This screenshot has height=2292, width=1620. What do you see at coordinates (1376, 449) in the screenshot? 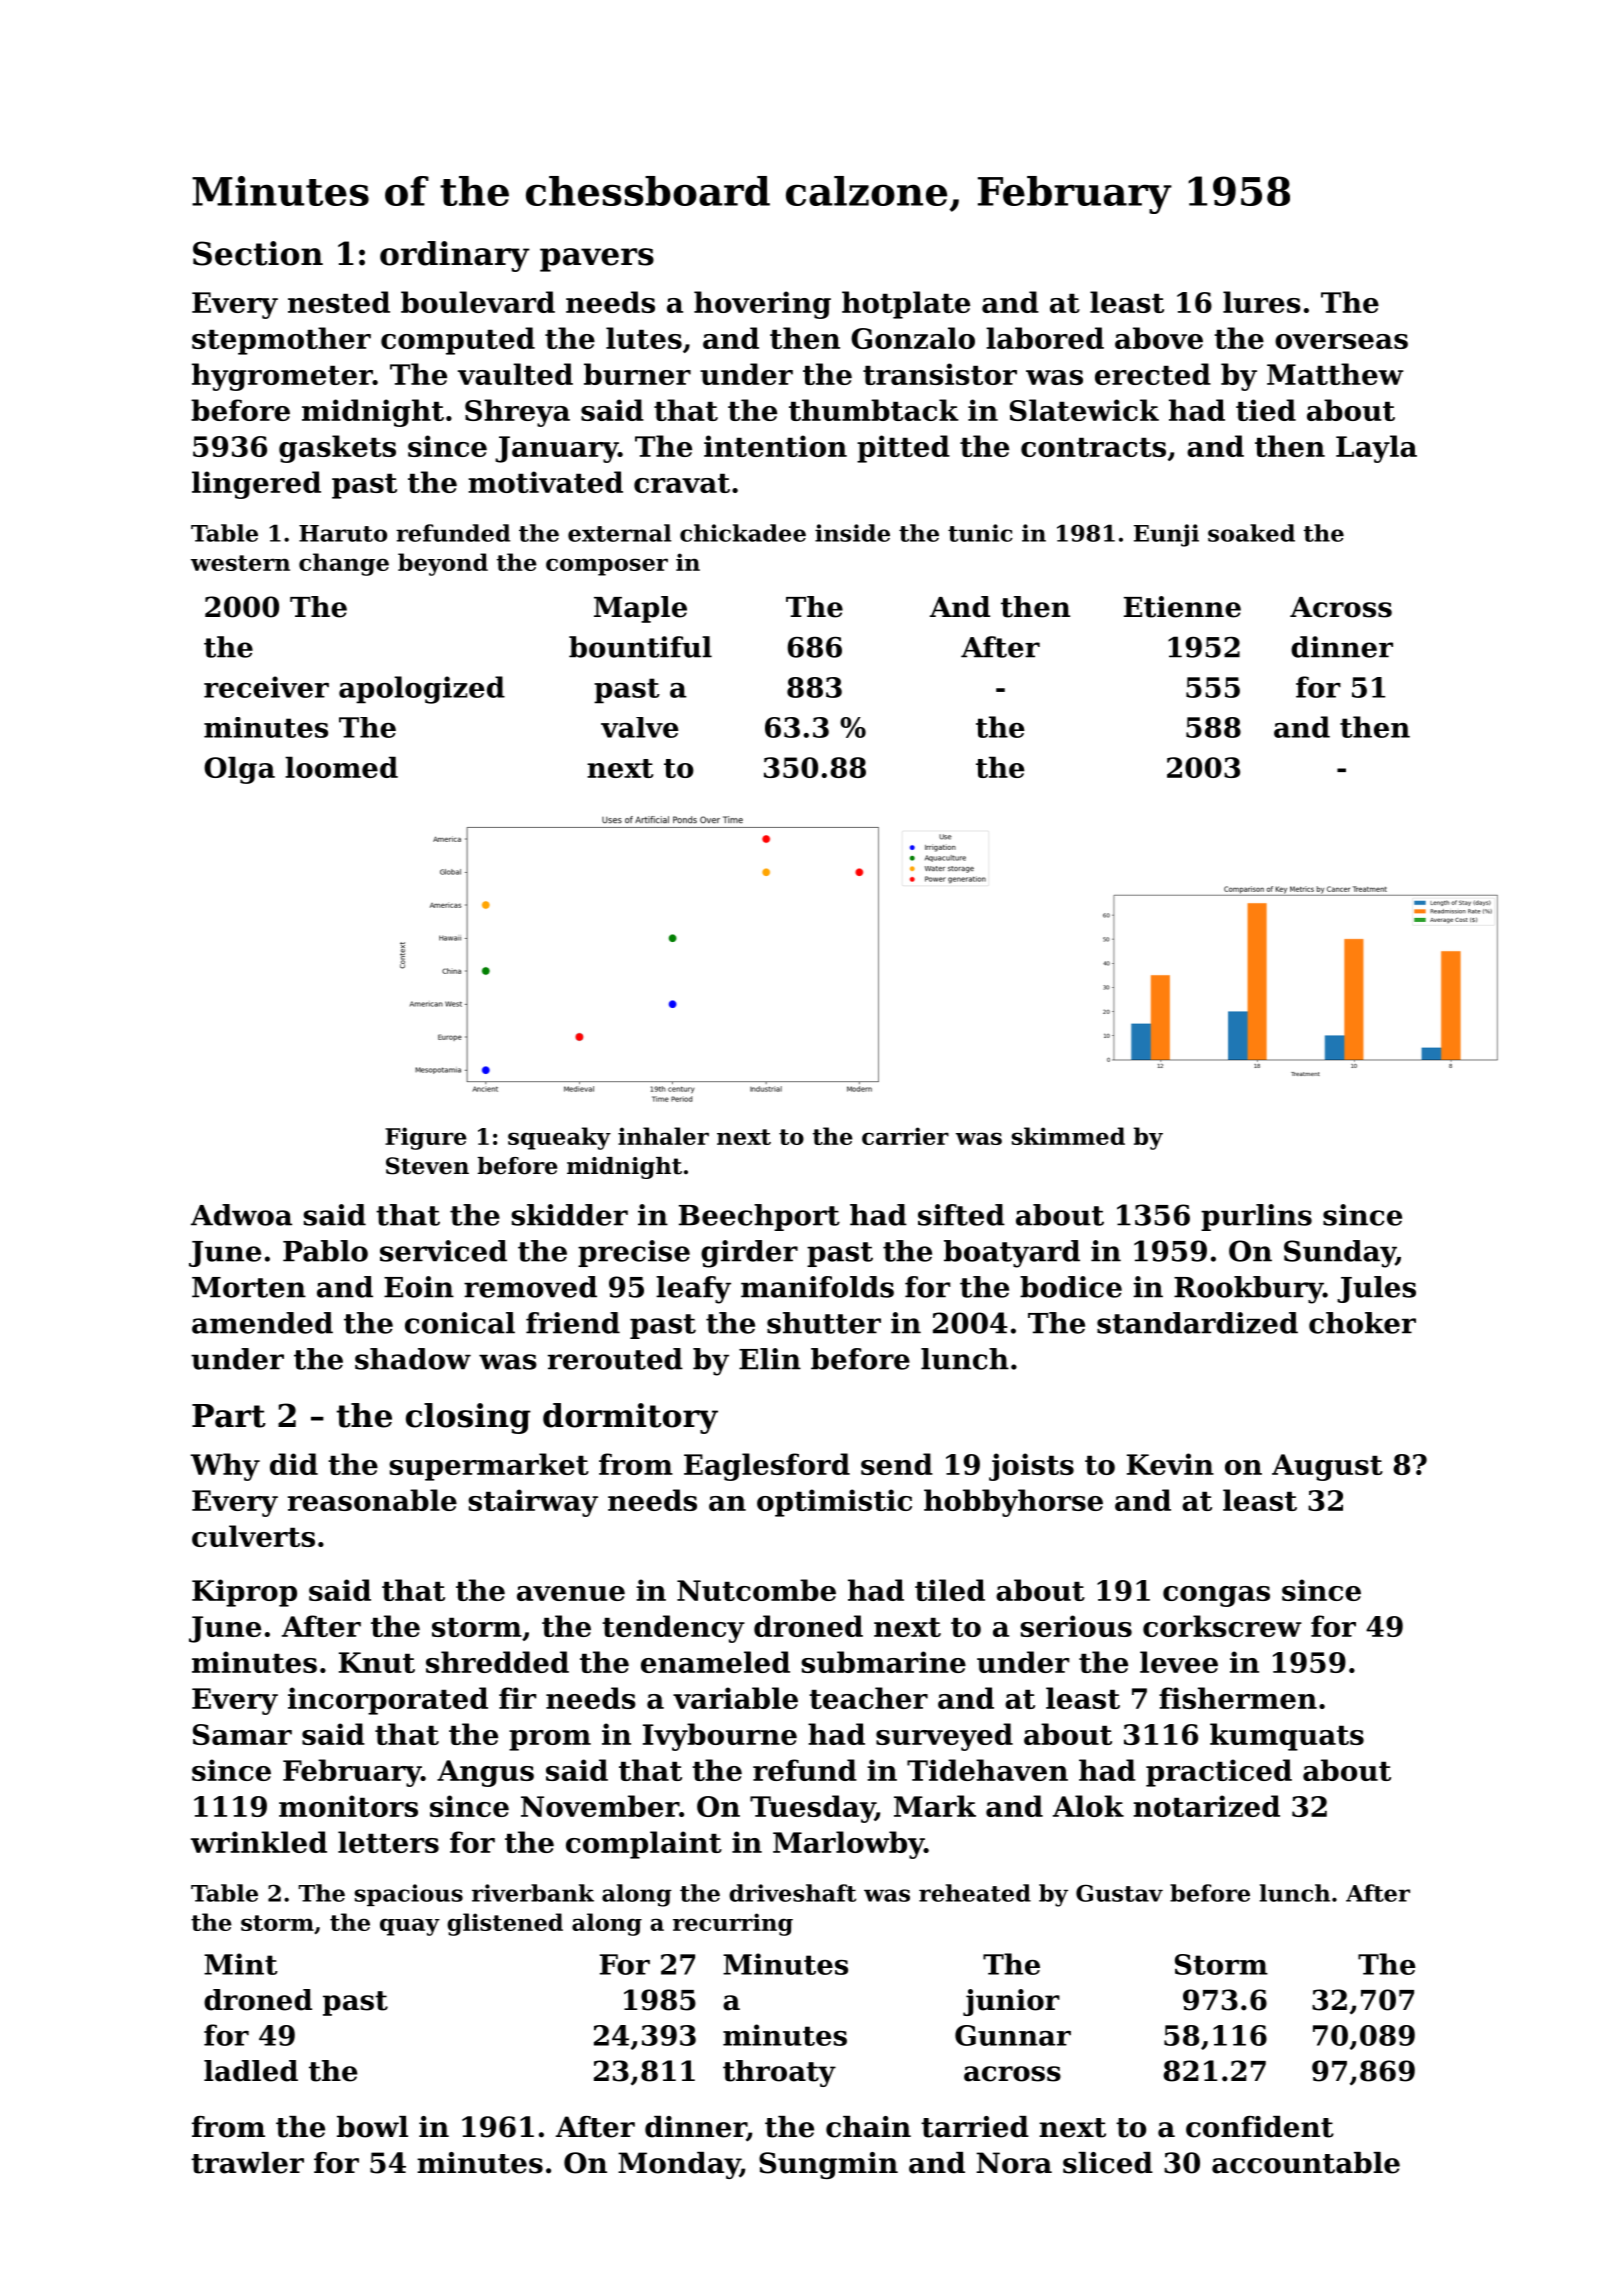
I see `Layla` at bounding box center [1376, 449].
